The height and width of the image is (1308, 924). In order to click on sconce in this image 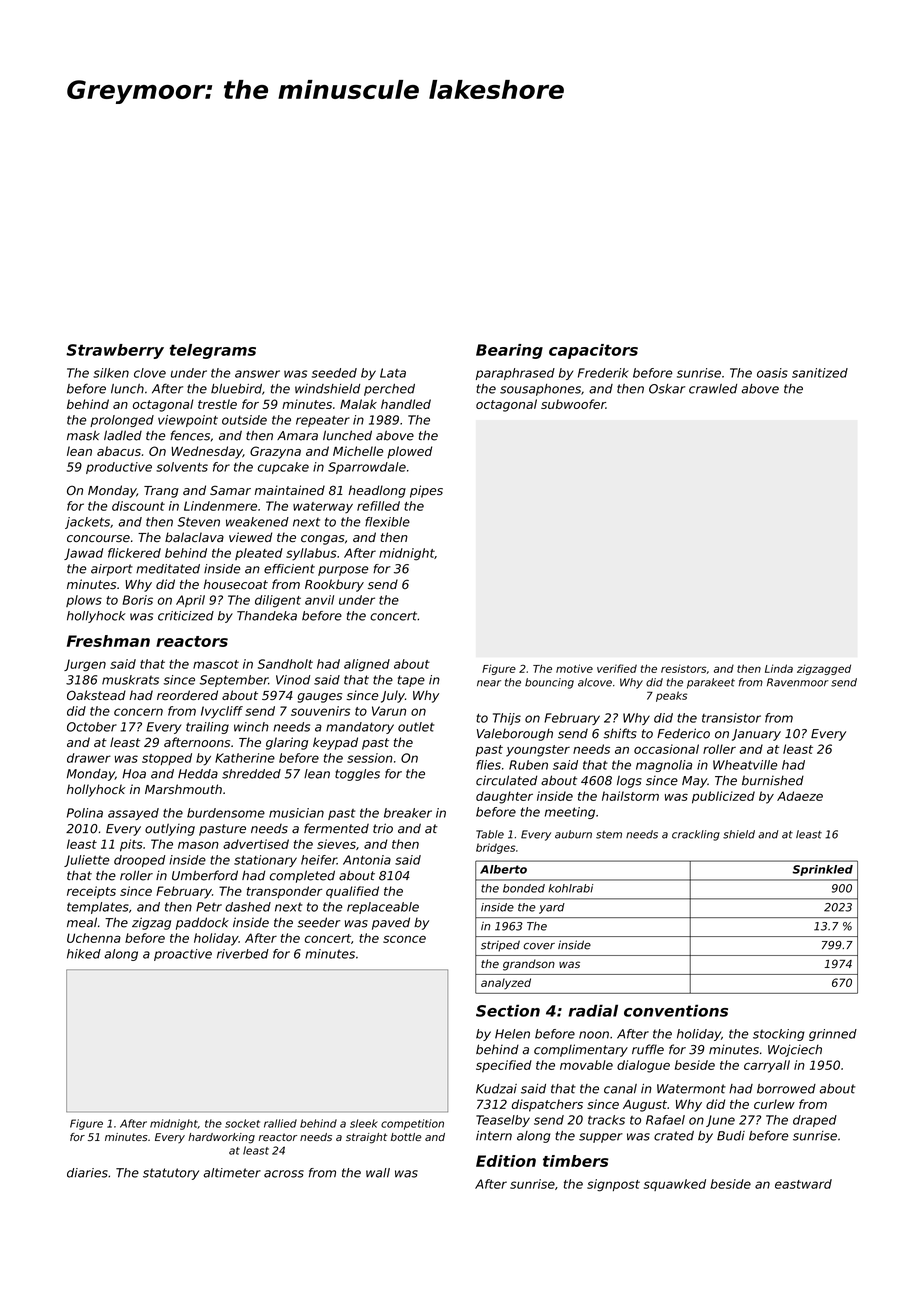, I will do `click(404, 939)`.
